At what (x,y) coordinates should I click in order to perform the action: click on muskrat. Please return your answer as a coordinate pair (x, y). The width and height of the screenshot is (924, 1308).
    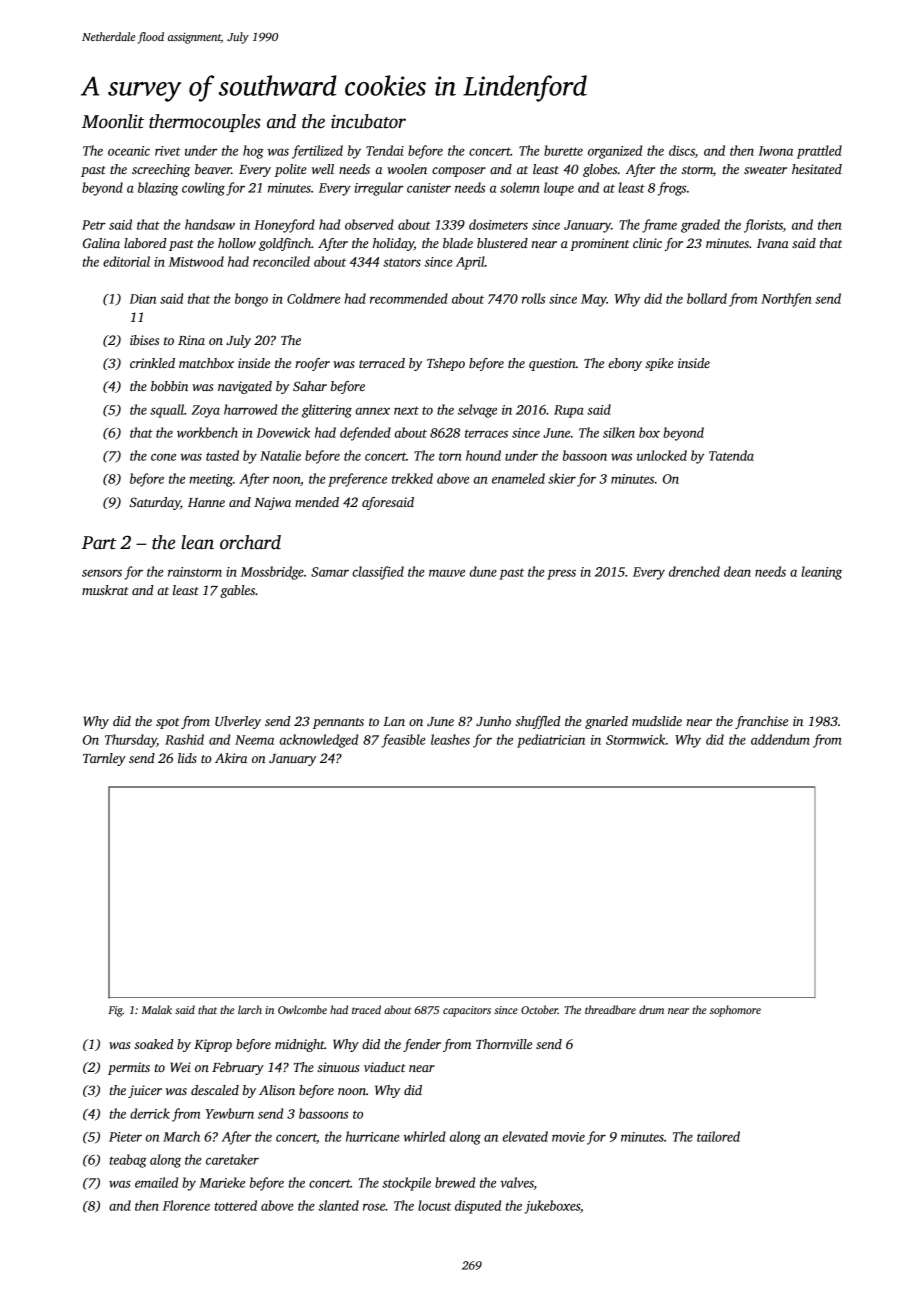
    Looking at the image, I should click on (105, 590).
